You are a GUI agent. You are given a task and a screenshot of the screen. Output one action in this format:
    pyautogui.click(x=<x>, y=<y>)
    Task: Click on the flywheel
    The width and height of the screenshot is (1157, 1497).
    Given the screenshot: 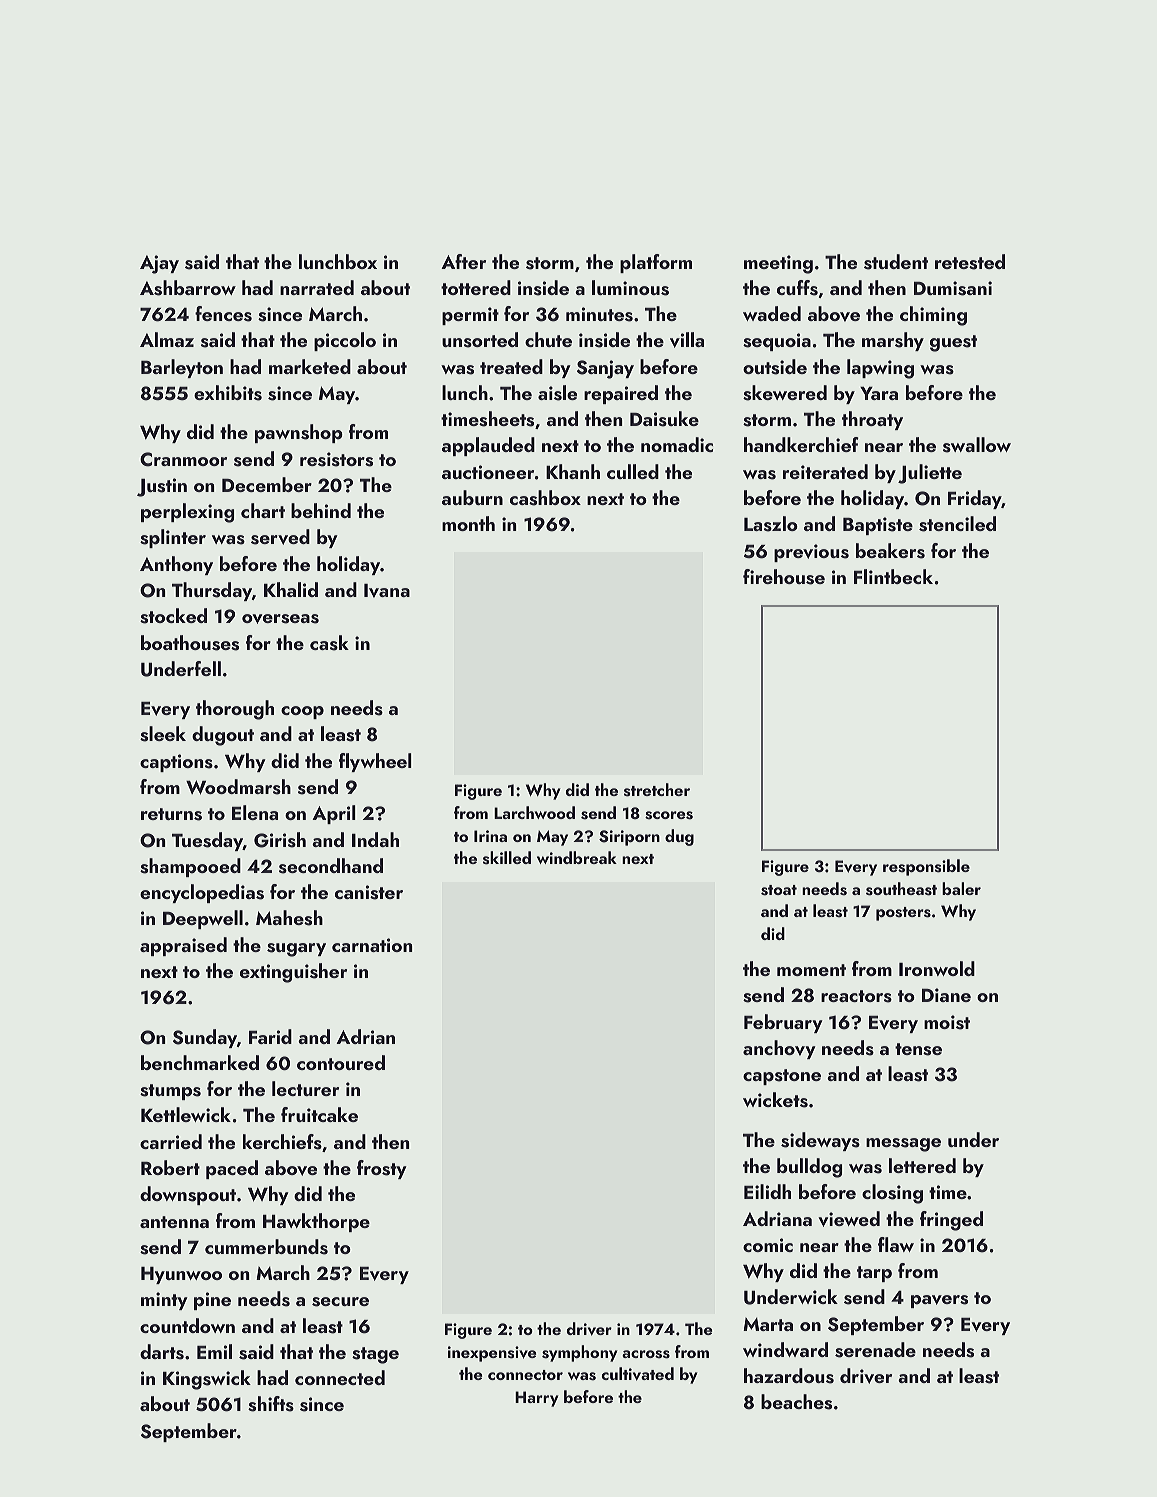 What is the action you would take?
    pyautogui.click(x=375, y=762)
